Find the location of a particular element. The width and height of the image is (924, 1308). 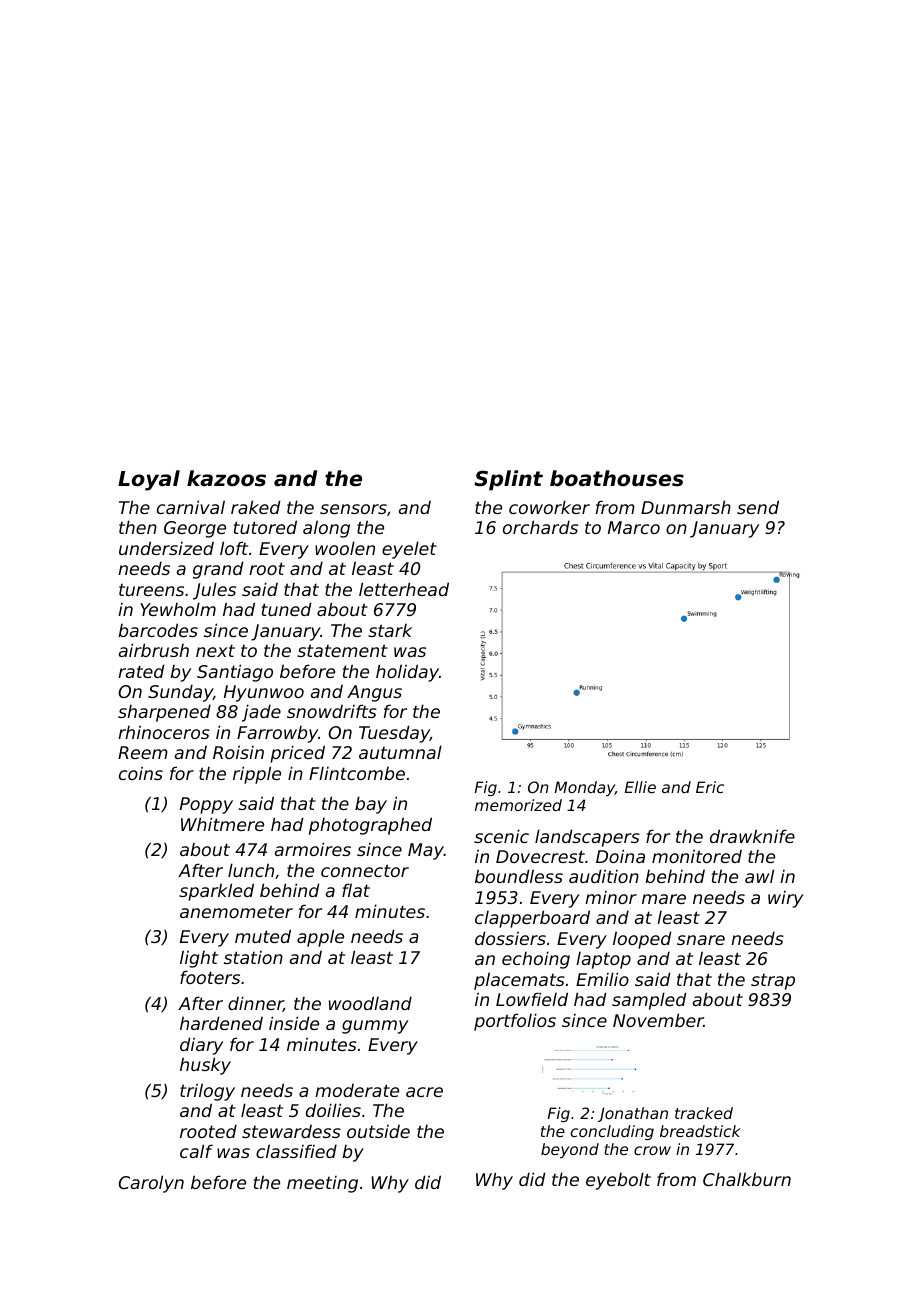

wiry is located at coordinates (785, 899).
